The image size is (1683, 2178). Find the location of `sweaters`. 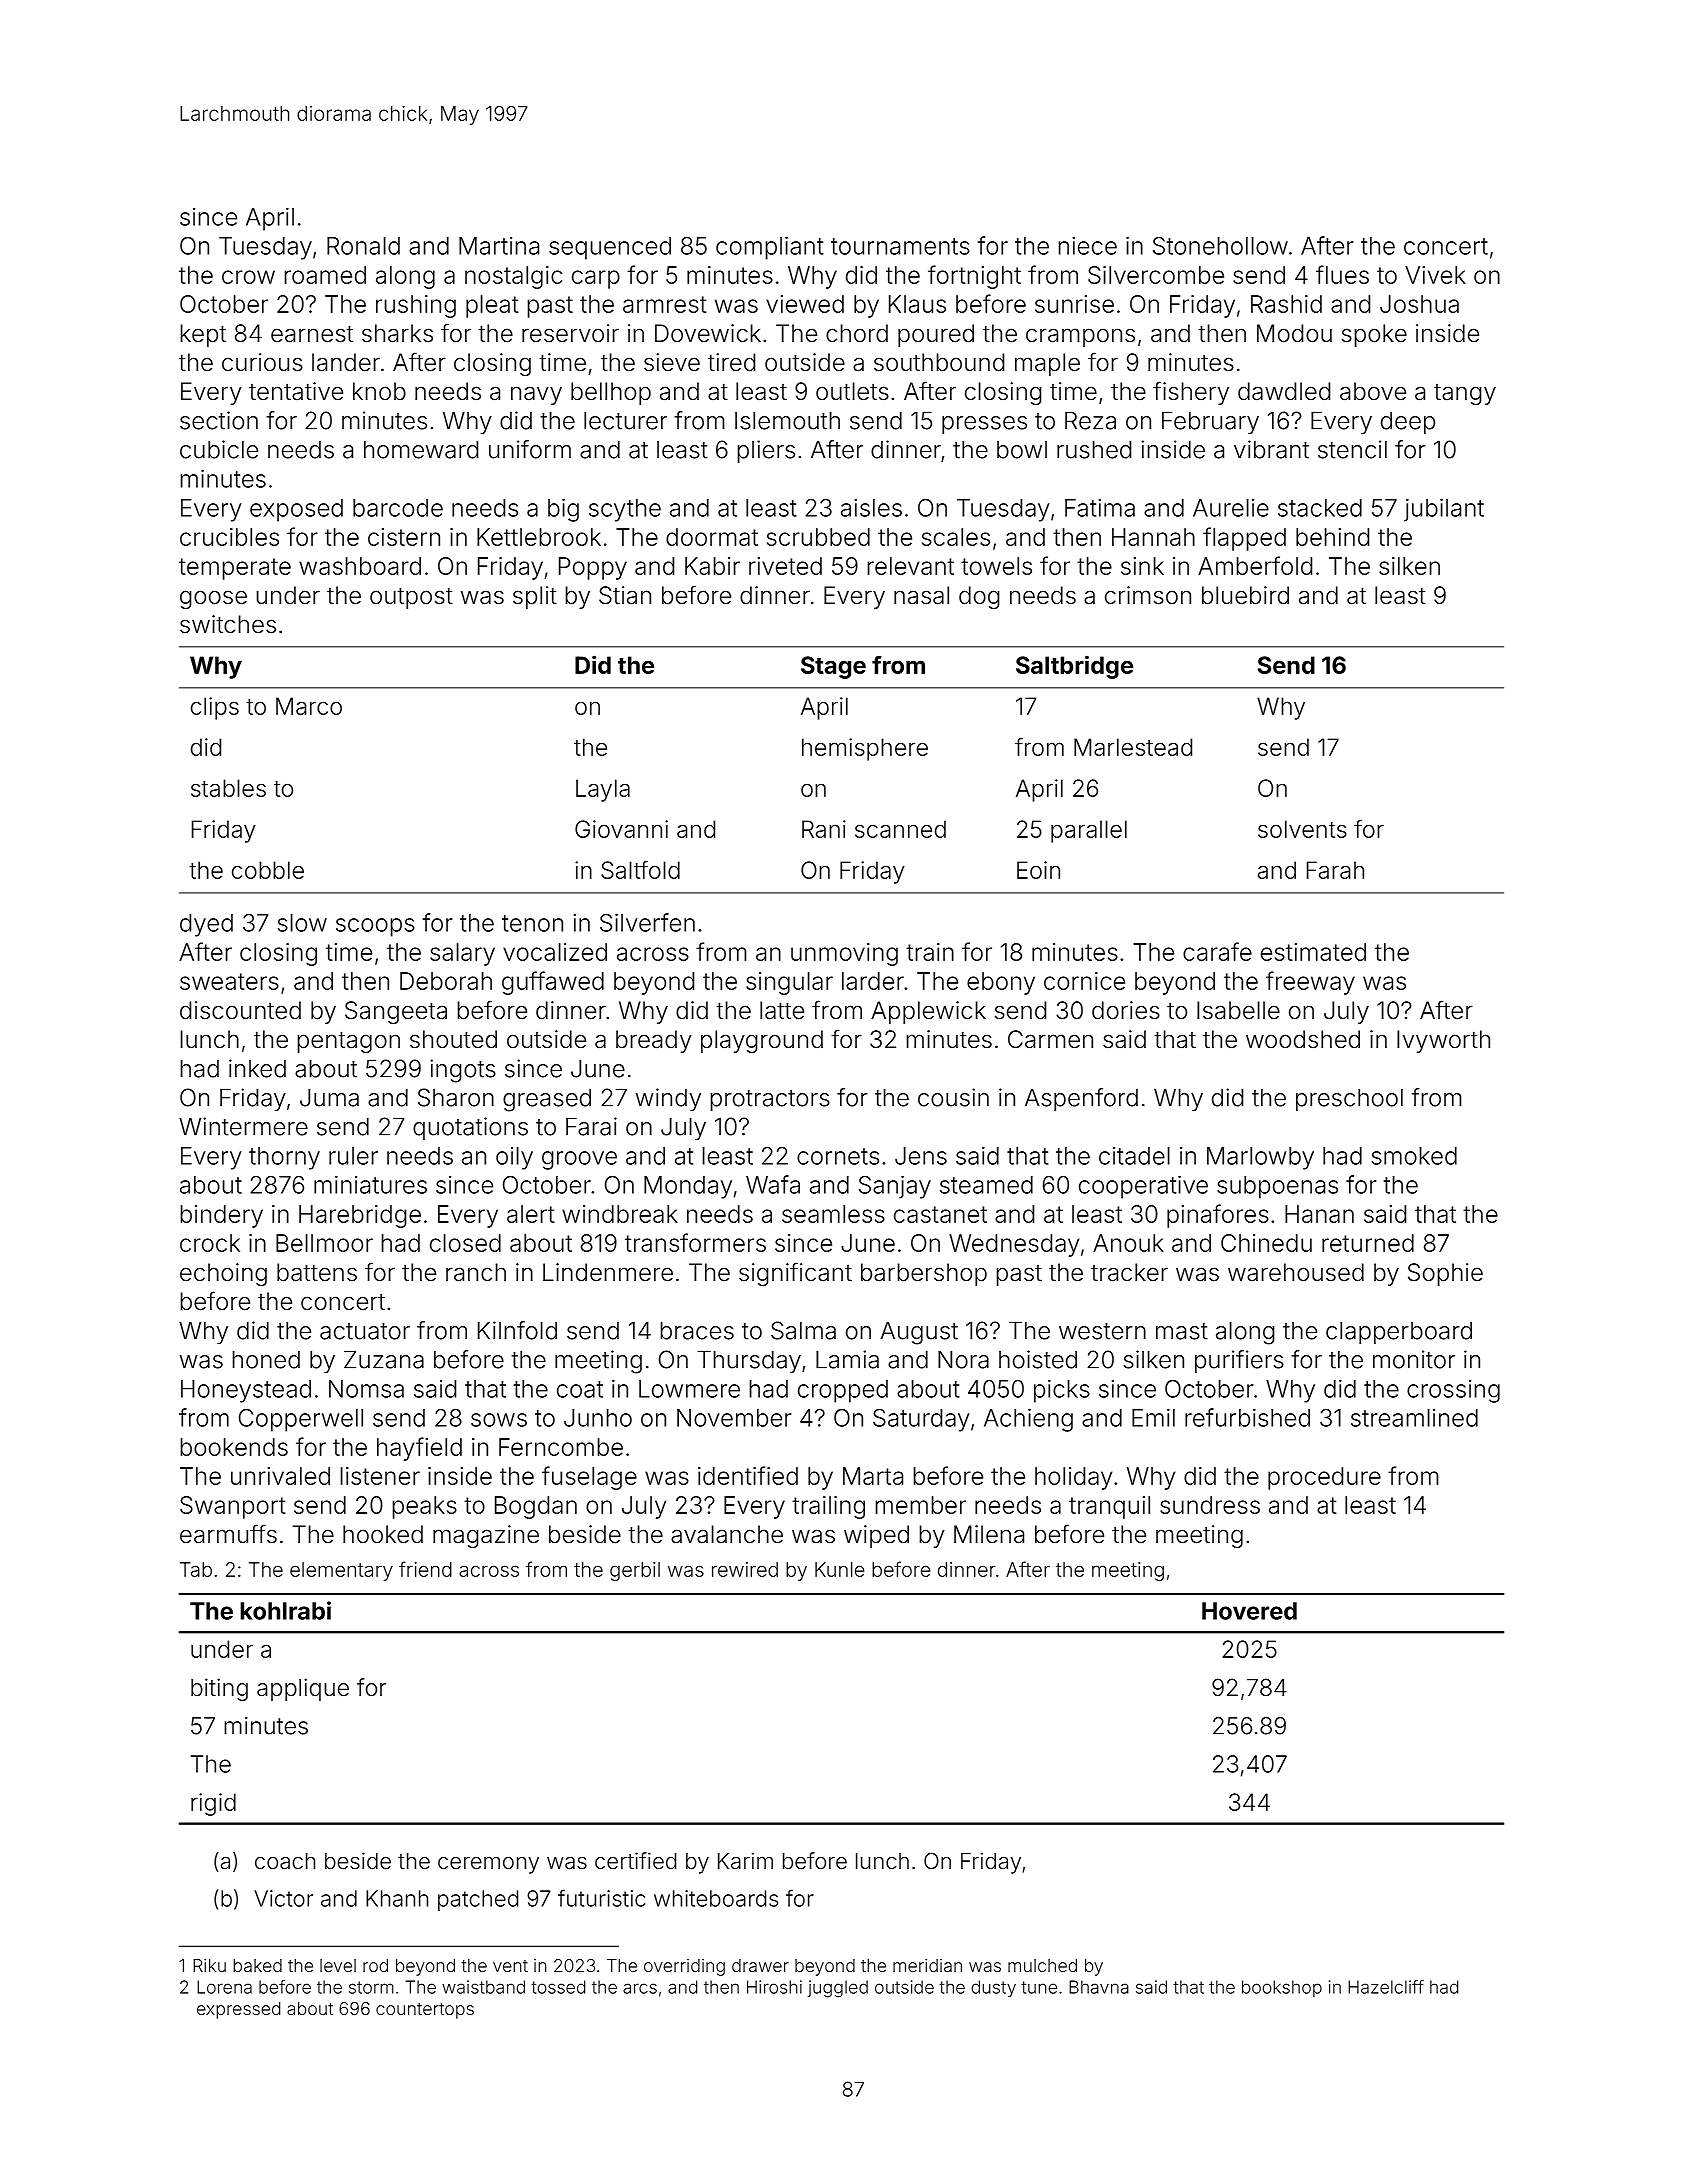

sweaters is located at coordinates (229, 981).
